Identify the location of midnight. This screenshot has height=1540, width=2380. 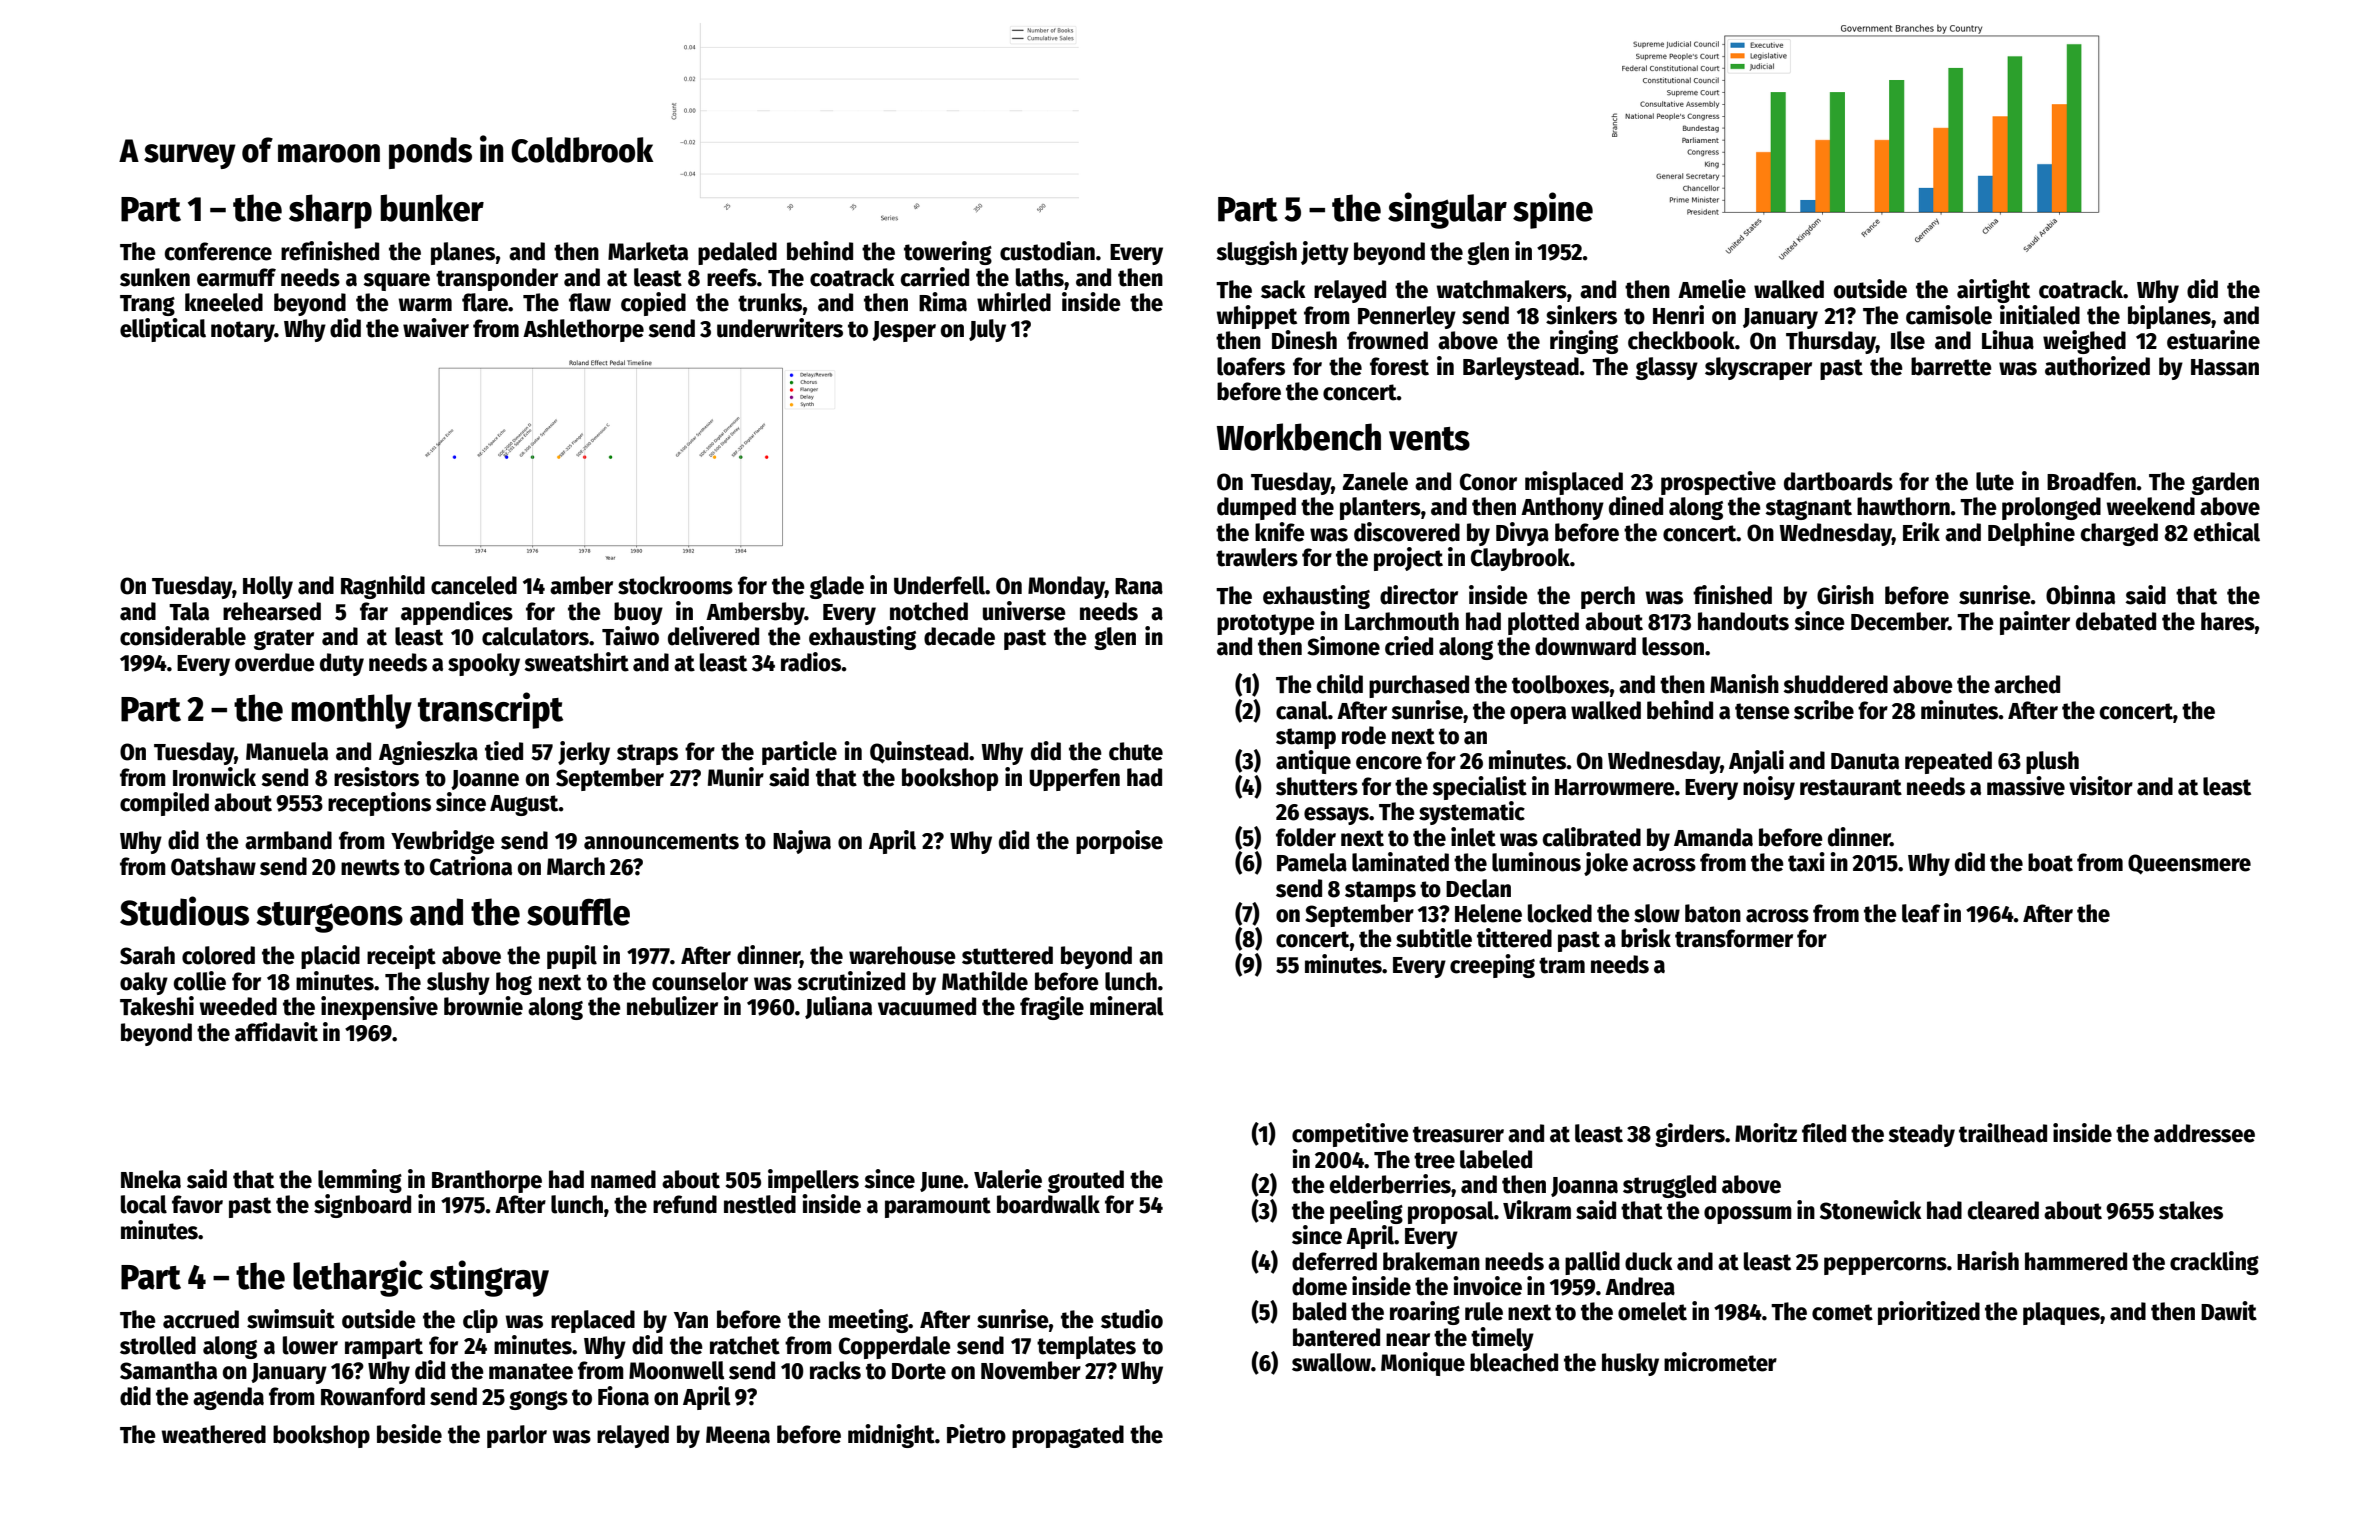
(891, 1436).
